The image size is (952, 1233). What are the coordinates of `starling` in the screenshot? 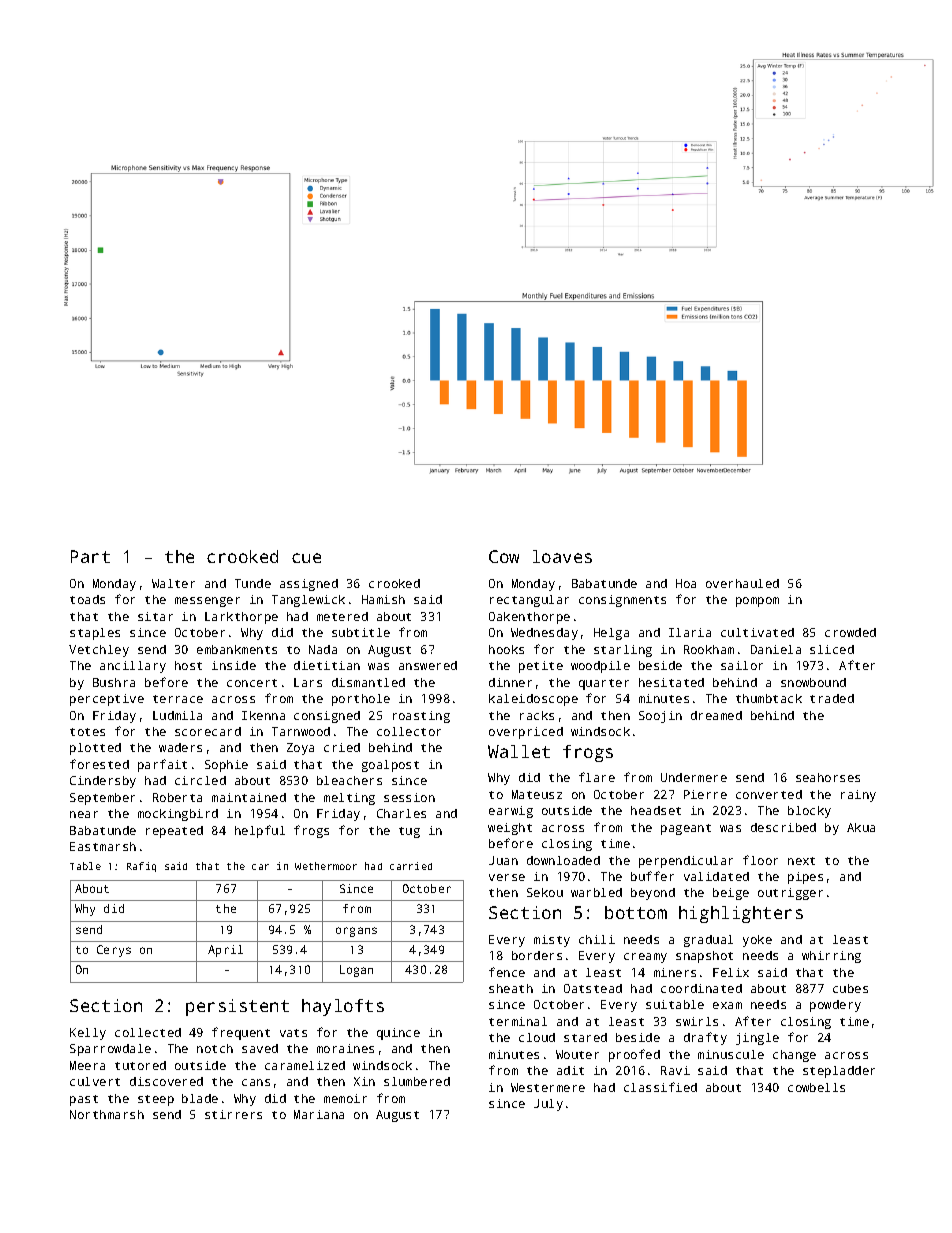 It's located at (623, 651).
